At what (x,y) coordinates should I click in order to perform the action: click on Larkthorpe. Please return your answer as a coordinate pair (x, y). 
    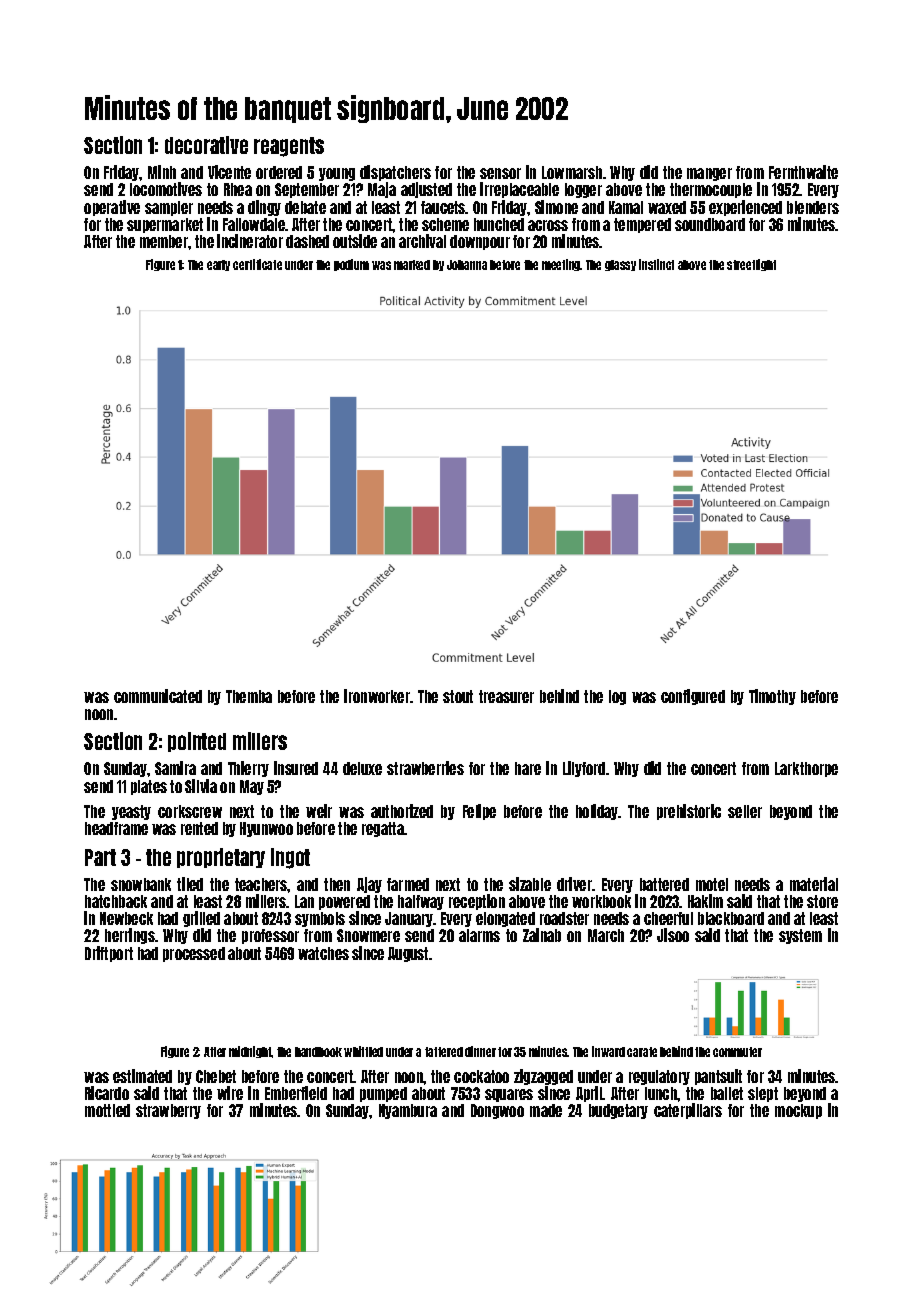
    Looking at the image, I should click on (806, 769).
